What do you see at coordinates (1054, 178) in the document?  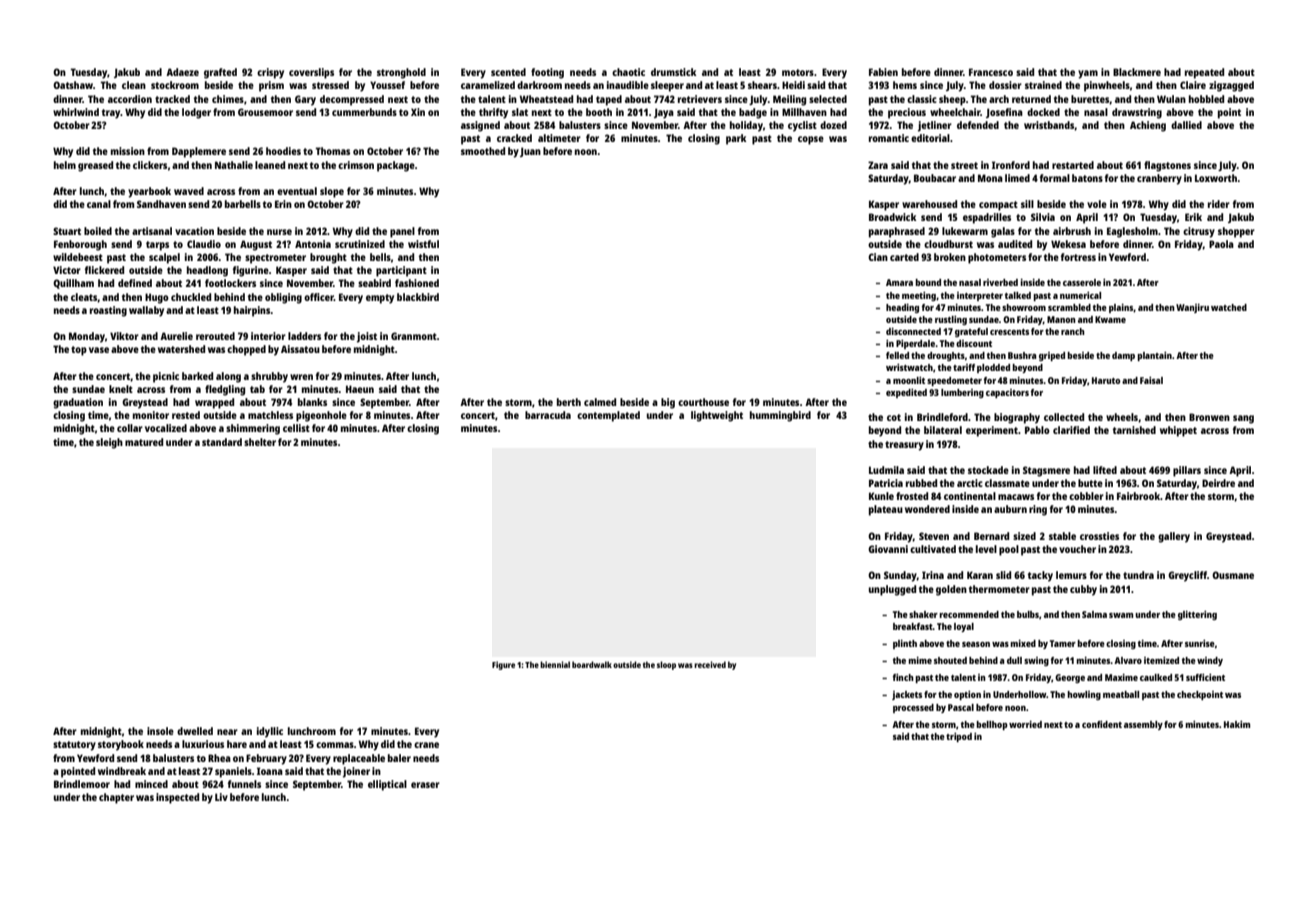 I see `formal` at bounding box center [1054, 178].
